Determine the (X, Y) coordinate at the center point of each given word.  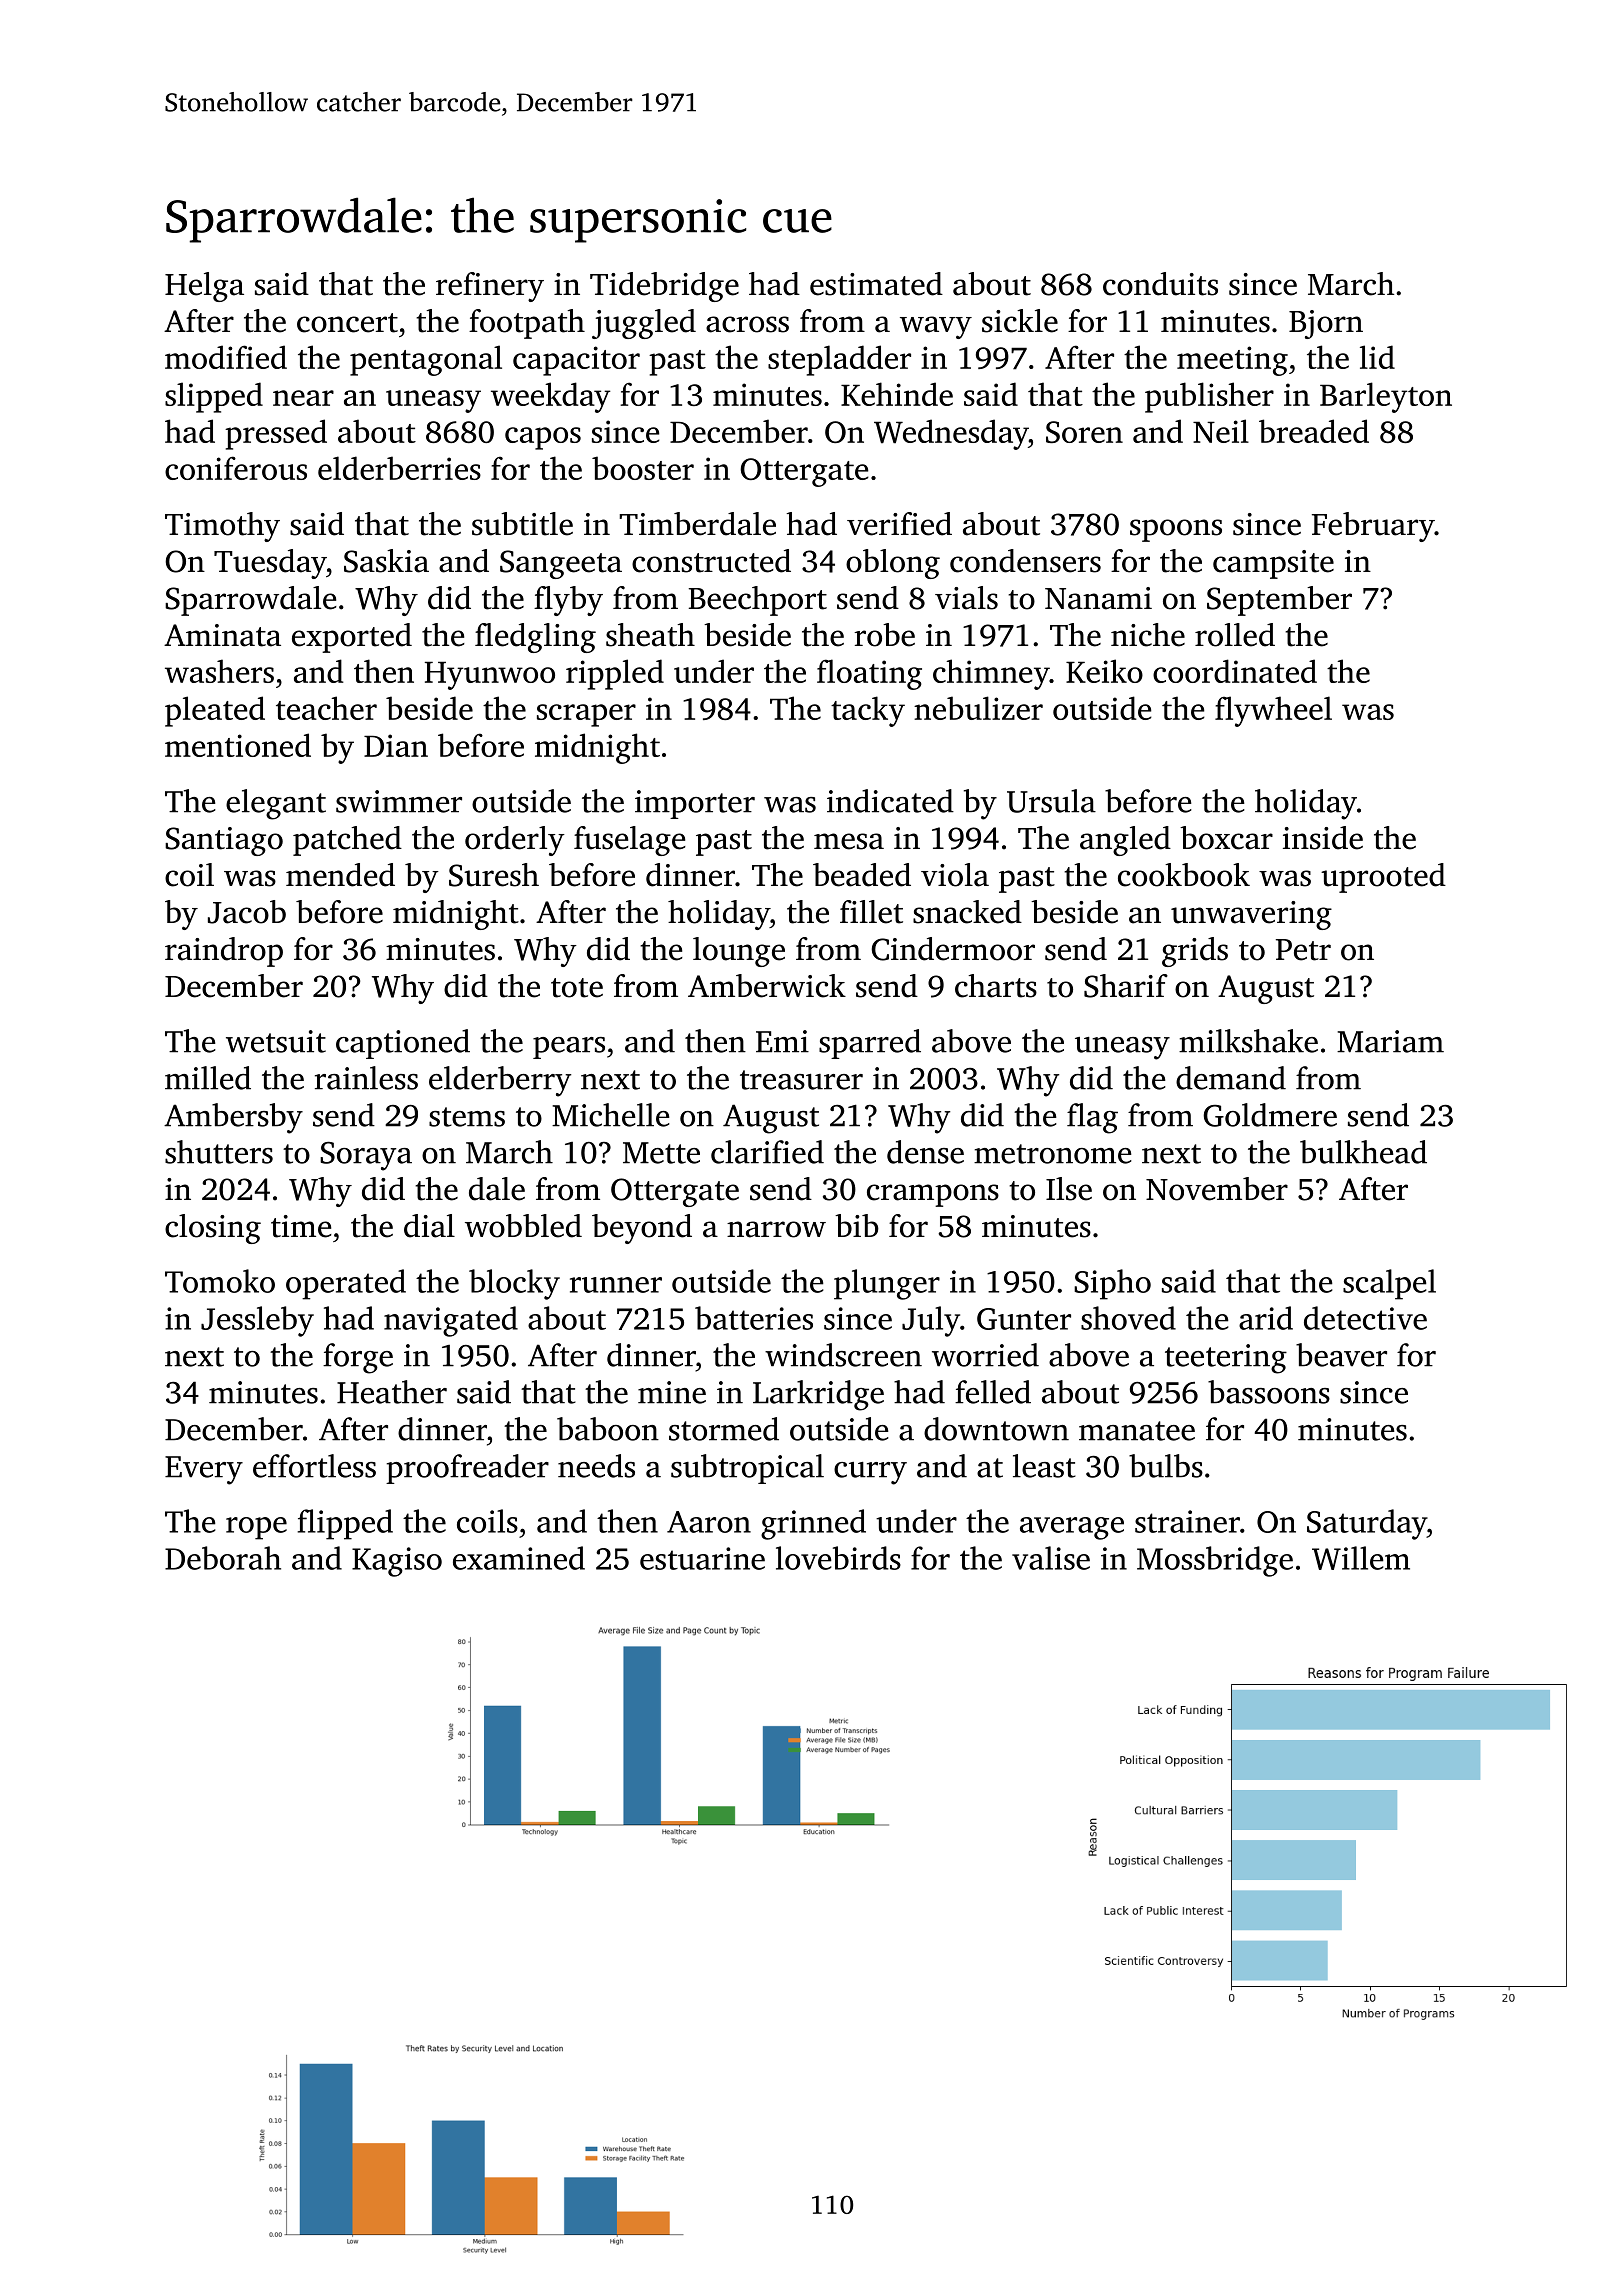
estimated (876, 284)
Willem (1361, 1558)
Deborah (223, 1558)
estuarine (702, 1558)
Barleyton (1386, 397)
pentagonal (426, 360)
